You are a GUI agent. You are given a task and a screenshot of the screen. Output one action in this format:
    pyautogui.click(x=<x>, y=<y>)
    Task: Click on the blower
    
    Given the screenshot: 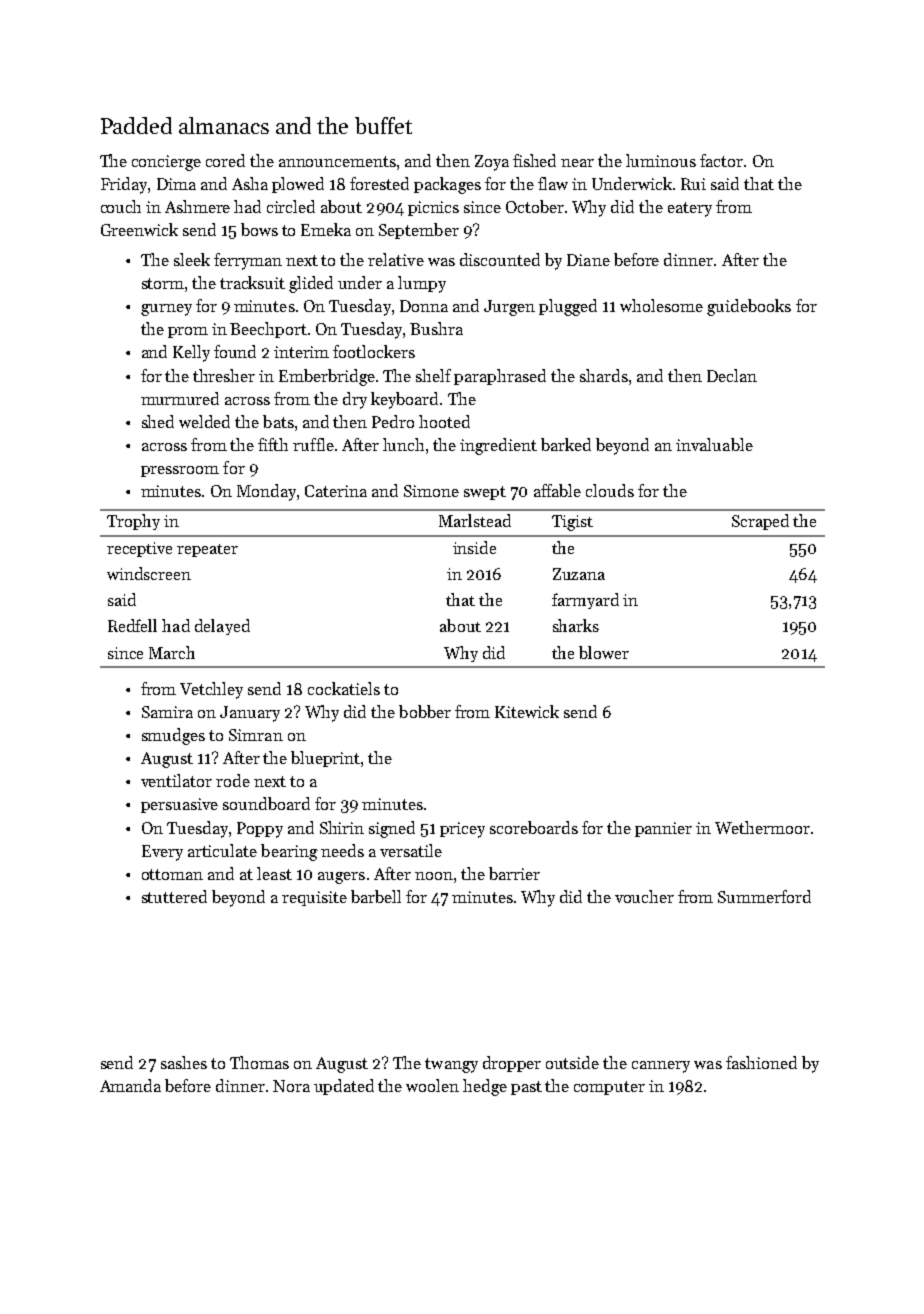 What is the action you would take?
    pyautogui.click(x=604, y=652)
